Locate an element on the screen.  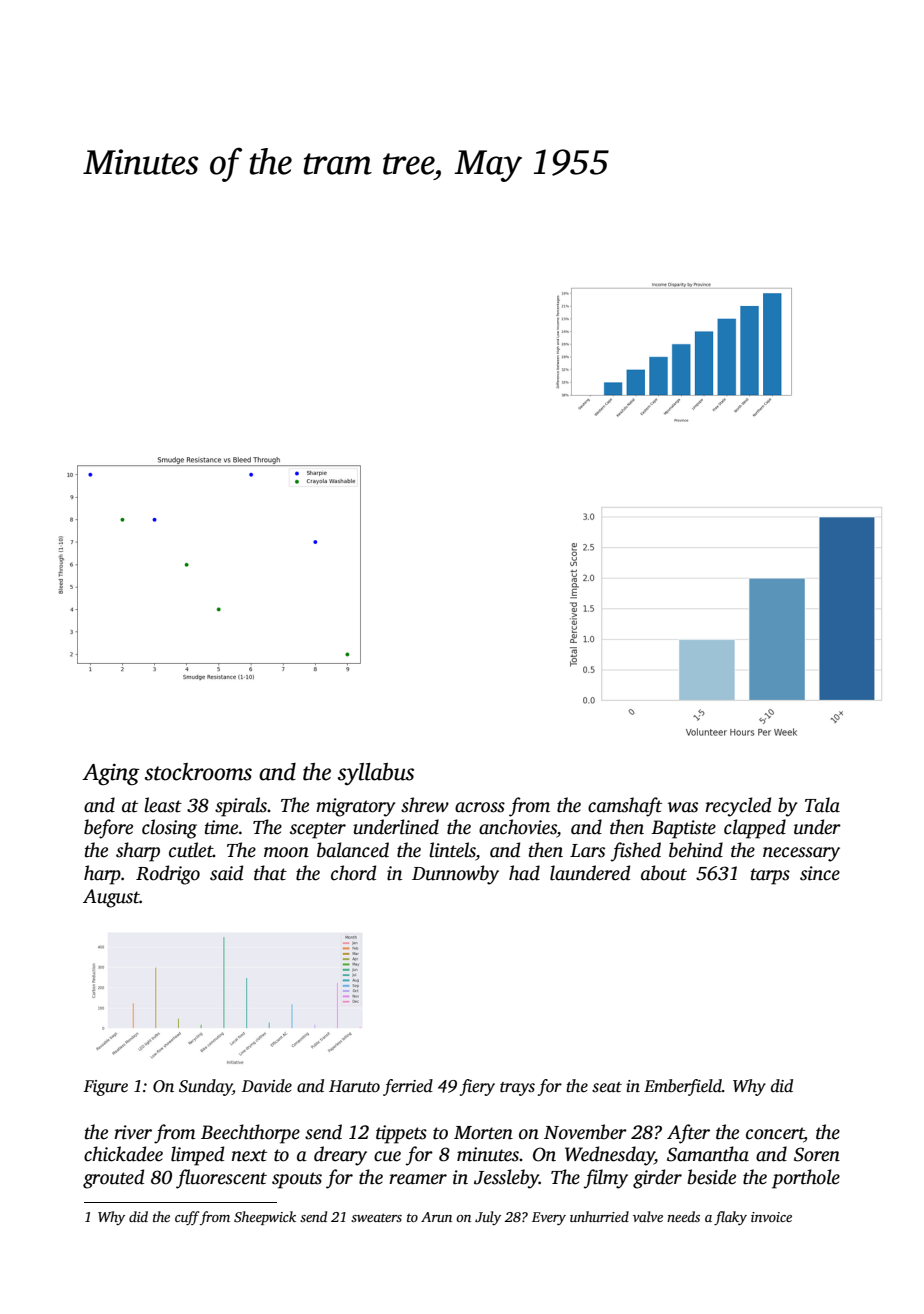
had is located at coordinates (524, 873).
